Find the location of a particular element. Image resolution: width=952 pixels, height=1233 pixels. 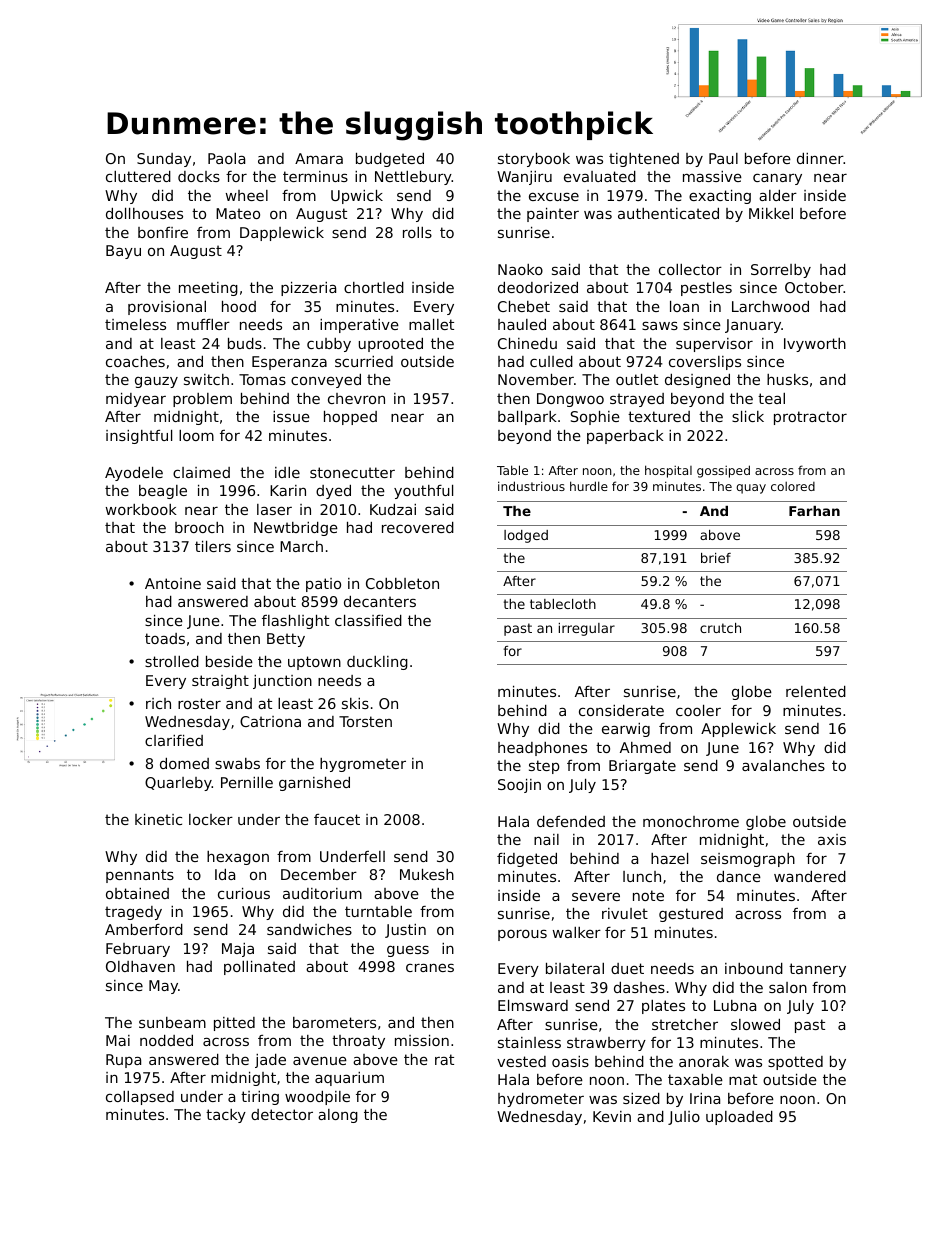

hygrometer is located at coordinates (363, 765).
